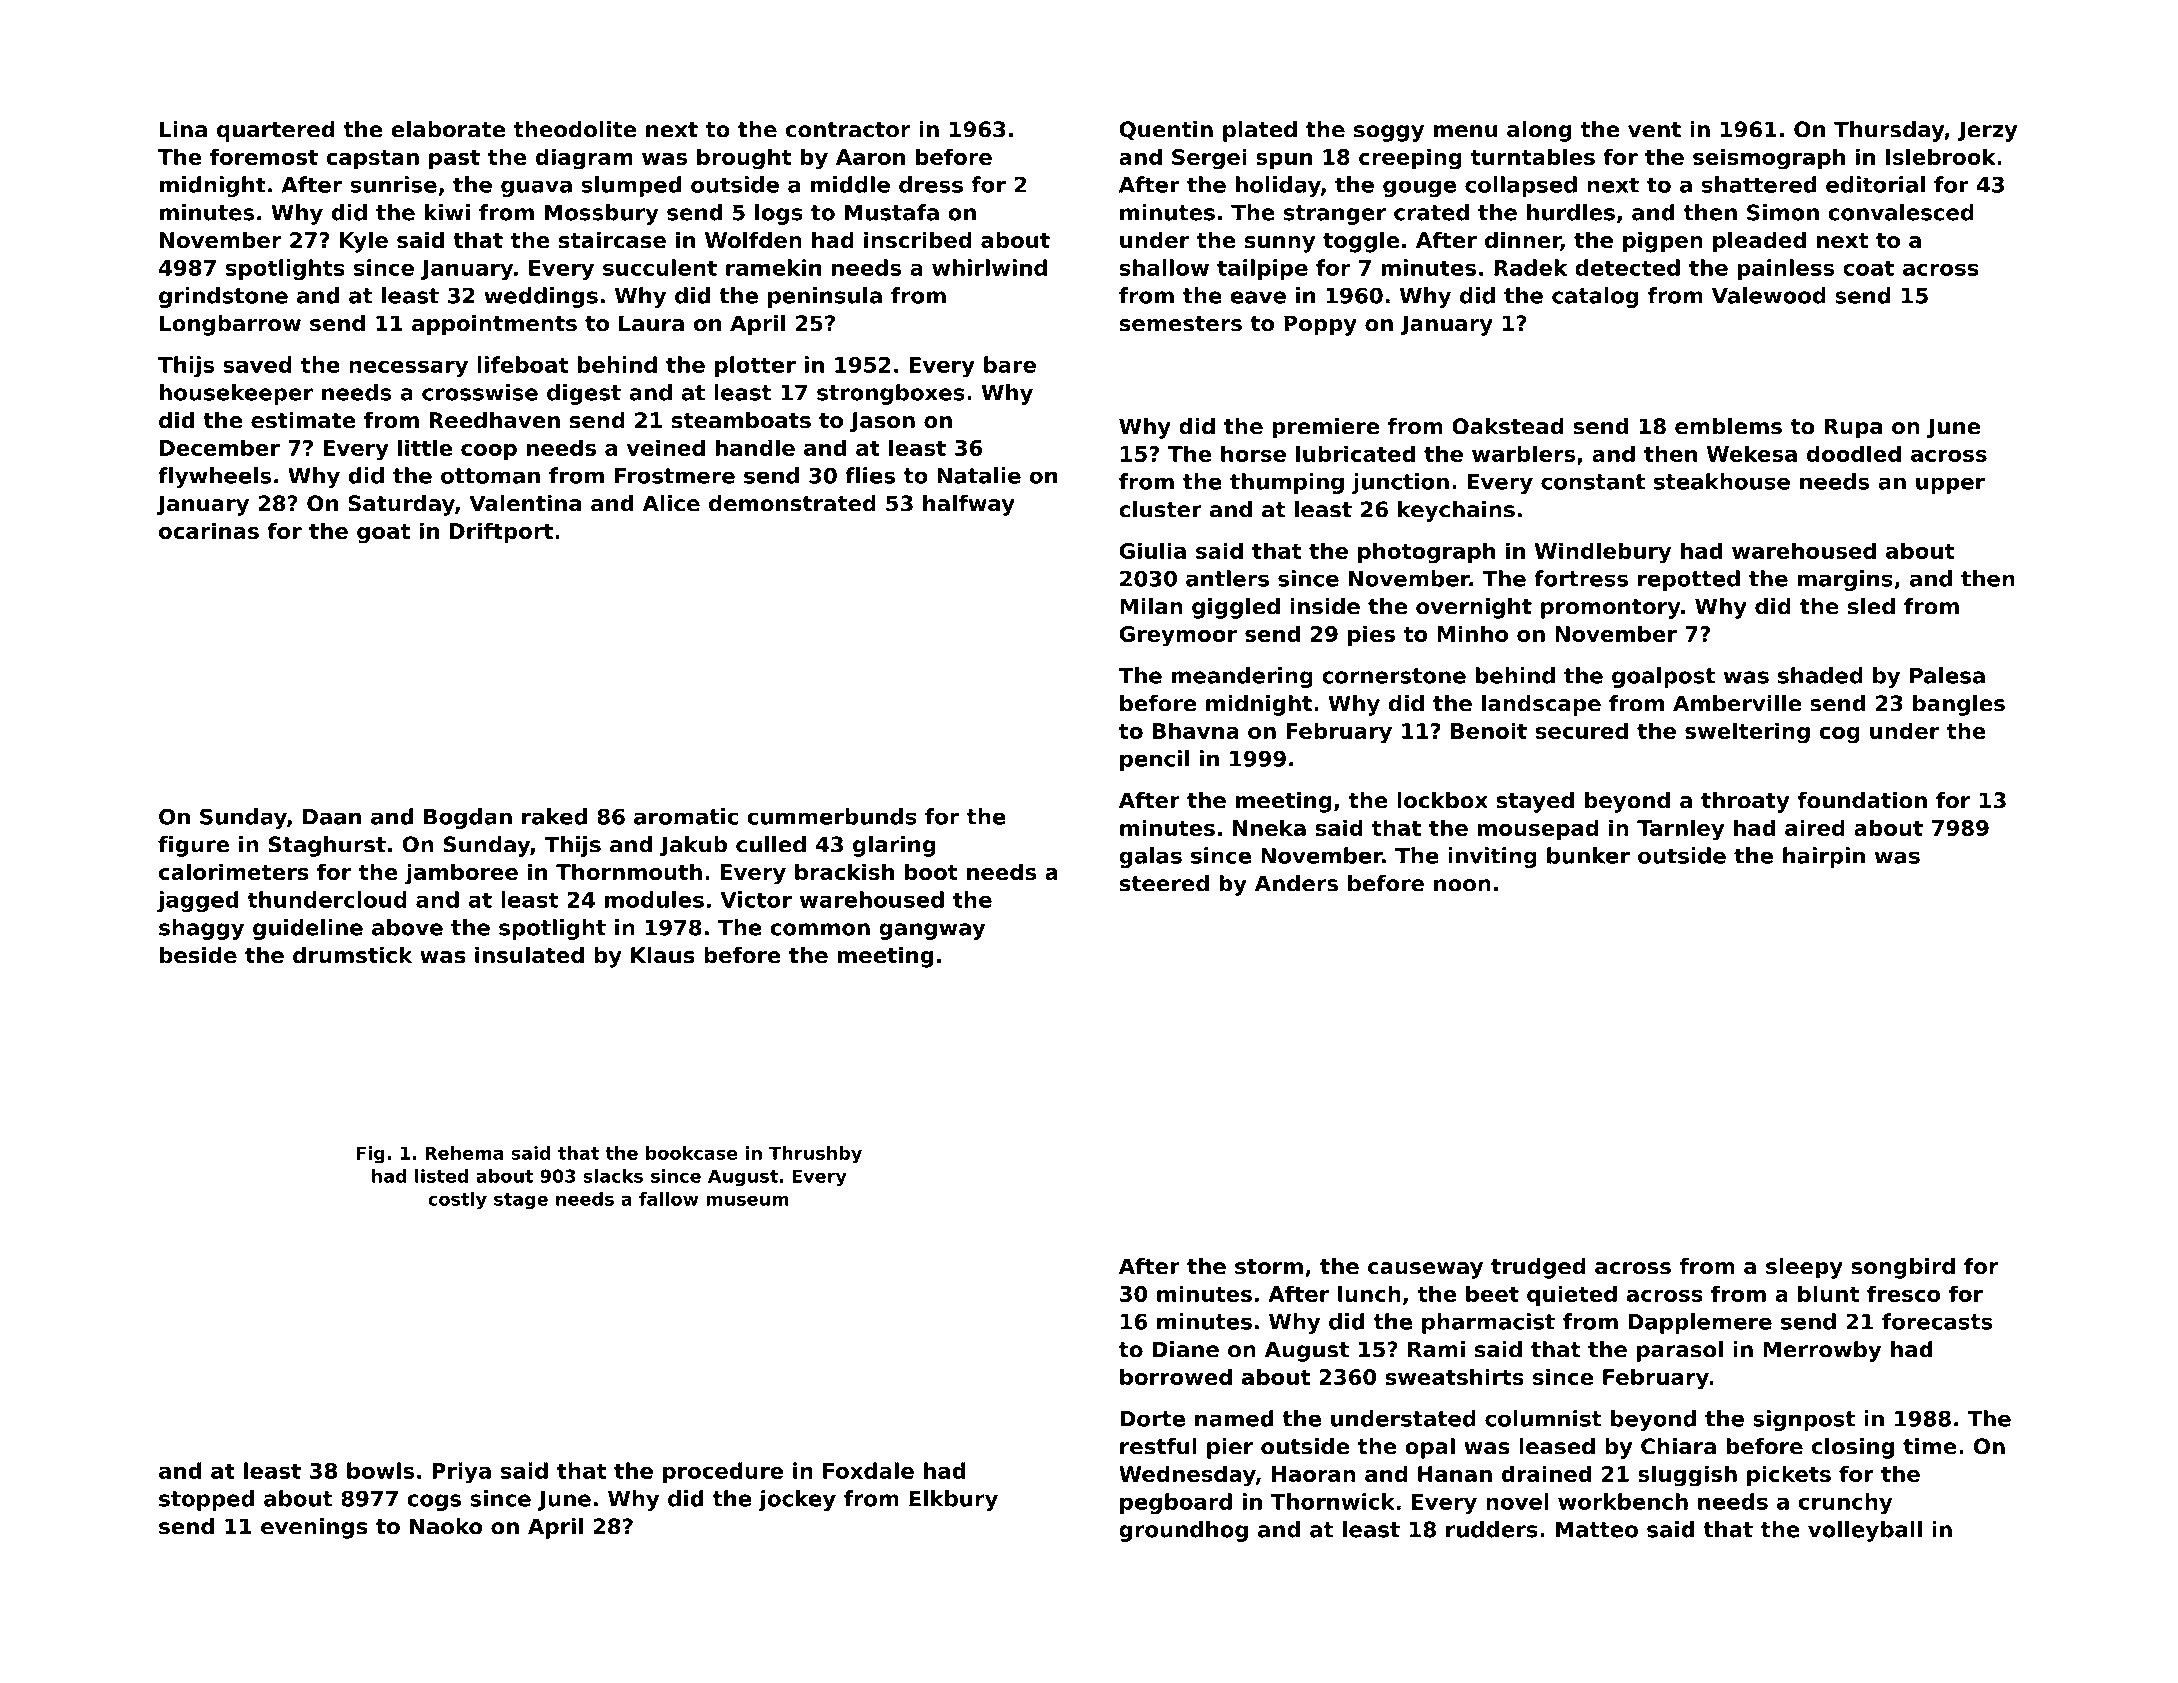 The image size is (2178, 1683). What do you see at coordinates (198, 955) in the image?
I see `beside` at bounding box center [198, 955].
